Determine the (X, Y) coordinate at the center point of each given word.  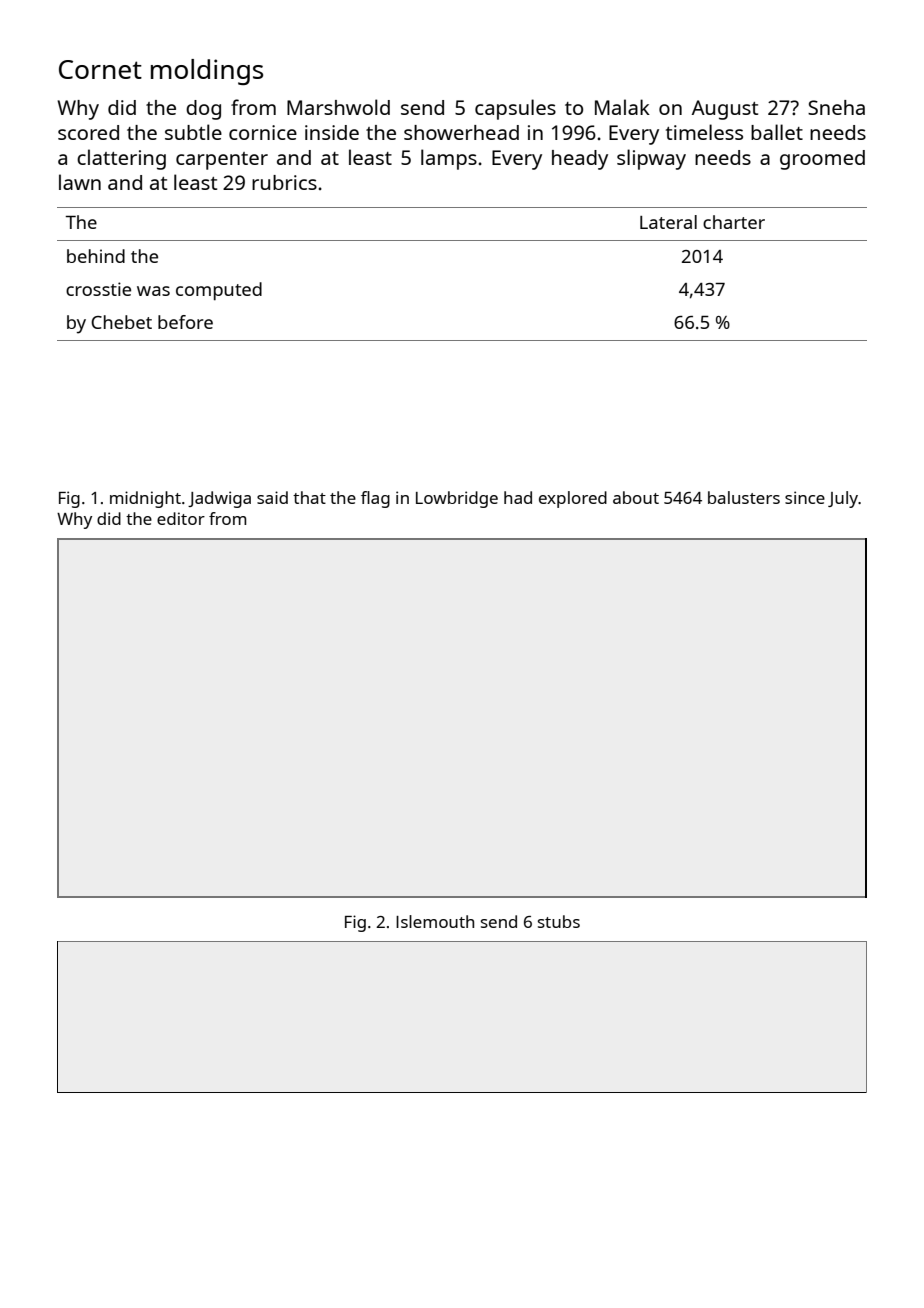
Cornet (100, 69)
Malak (622, 107)
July (843, 499)
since (805, 497)
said (272, 497)
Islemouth (435, 921)
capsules (515, 109)
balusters (744, 497)
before (185, 322)
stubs (559, 921)
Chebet (121, 322)
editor (181, 518)
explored (573, 499)
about (636, 497)
